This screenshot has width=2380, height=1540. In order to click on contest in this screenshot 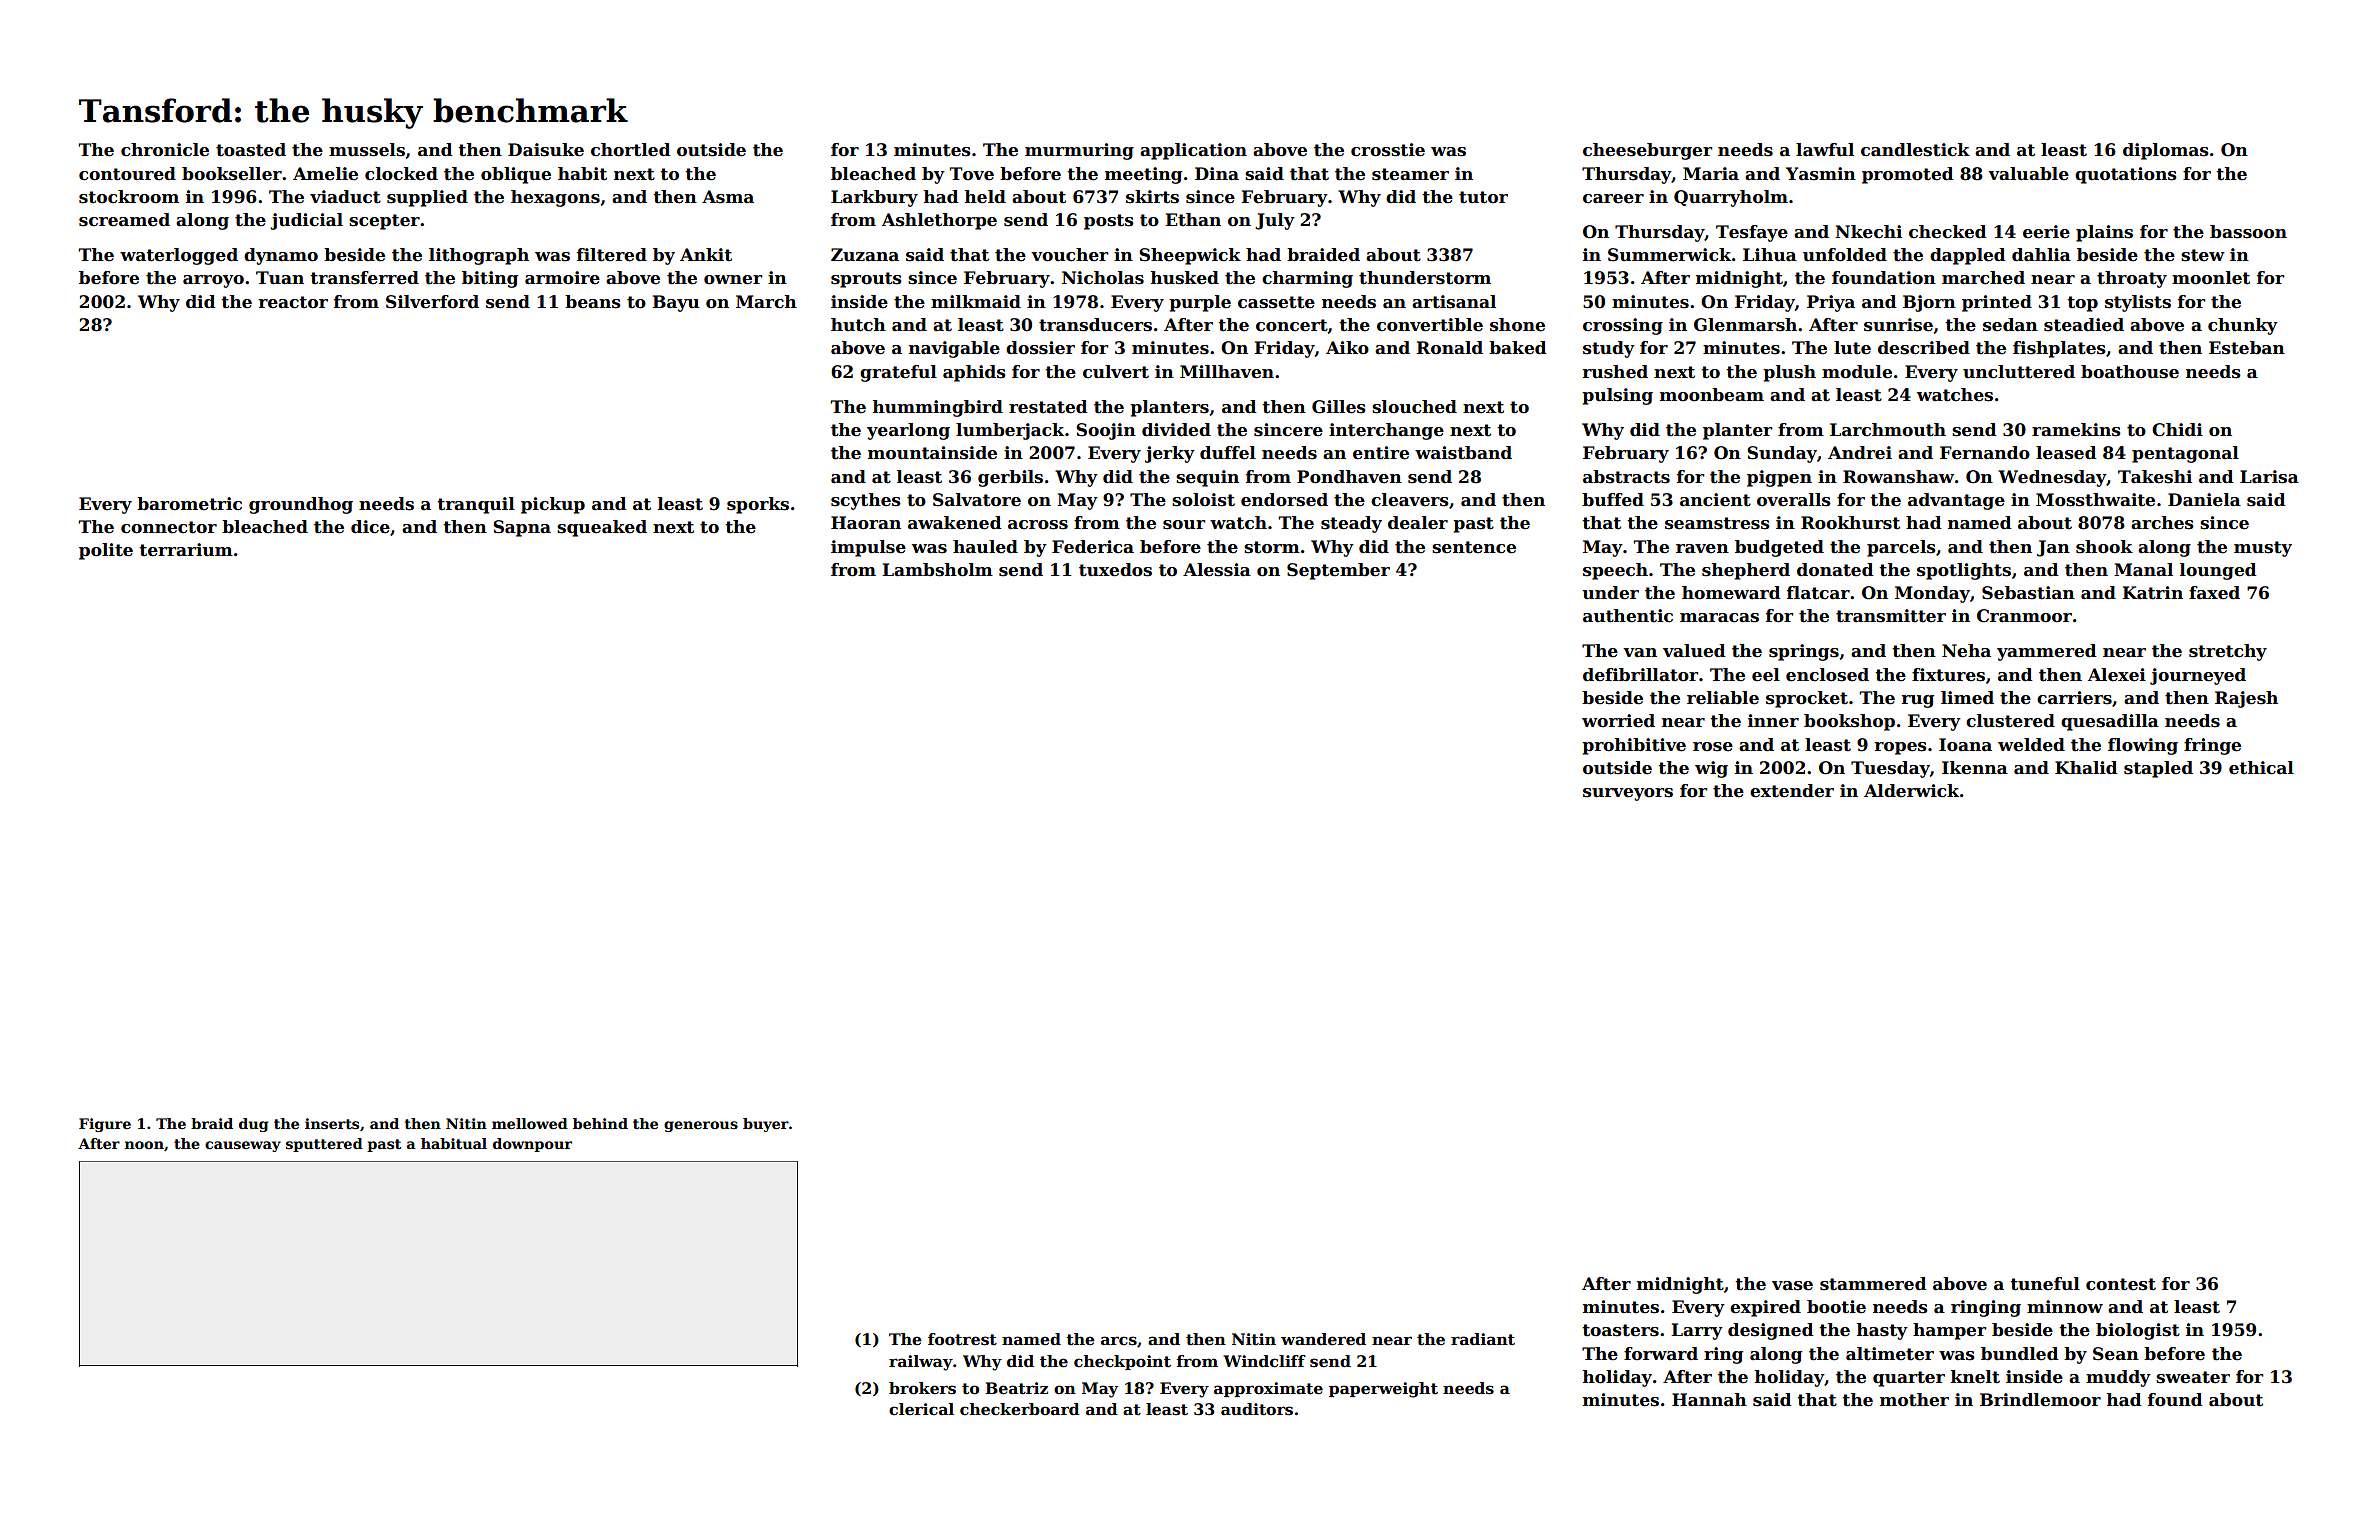, I will do `click(2121, 1284)`.
